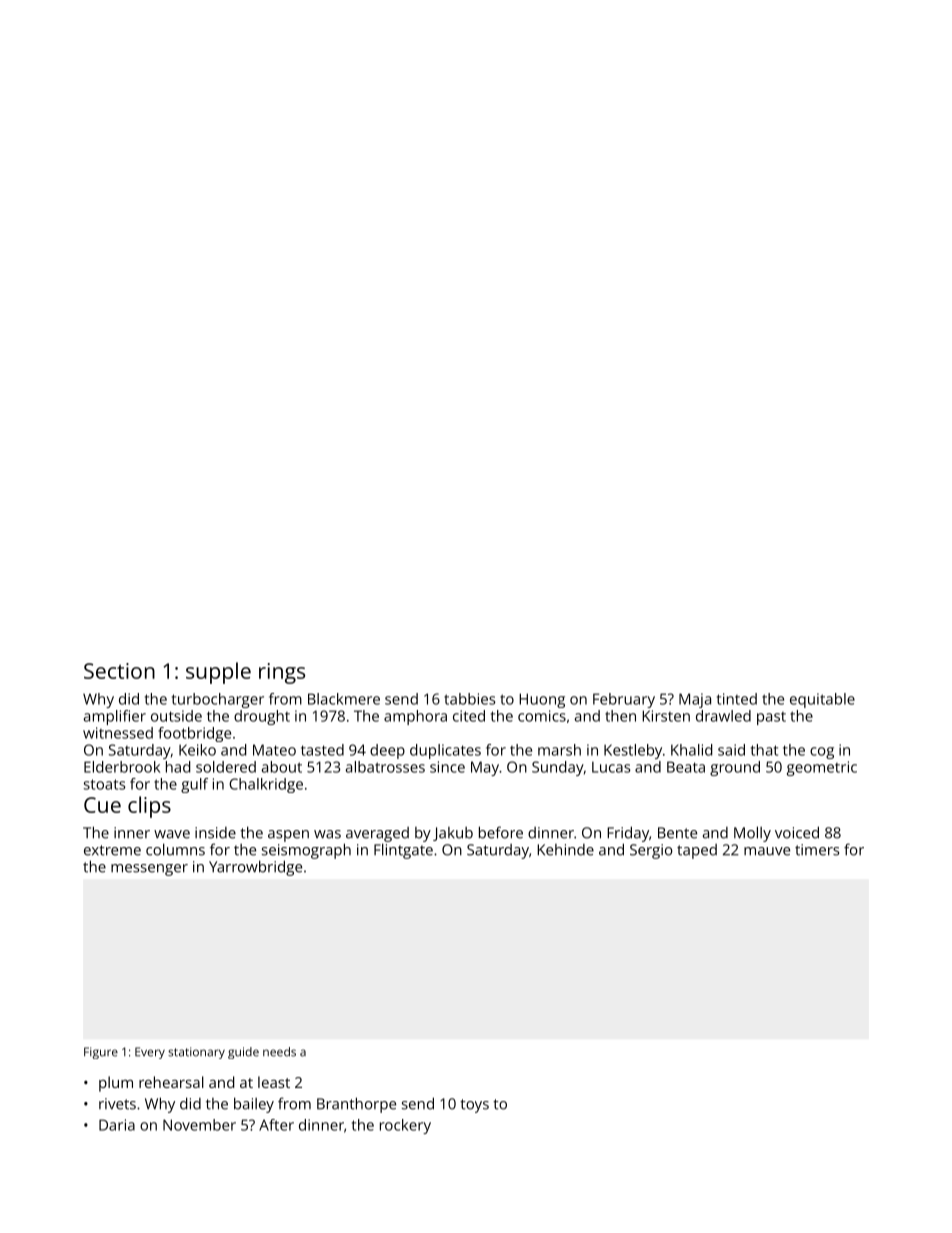 The image size is (952, 1233). What do you see at coordinates (767, 851) in the screenshot?
I see `mauve` at bounding box center [767, 851].
